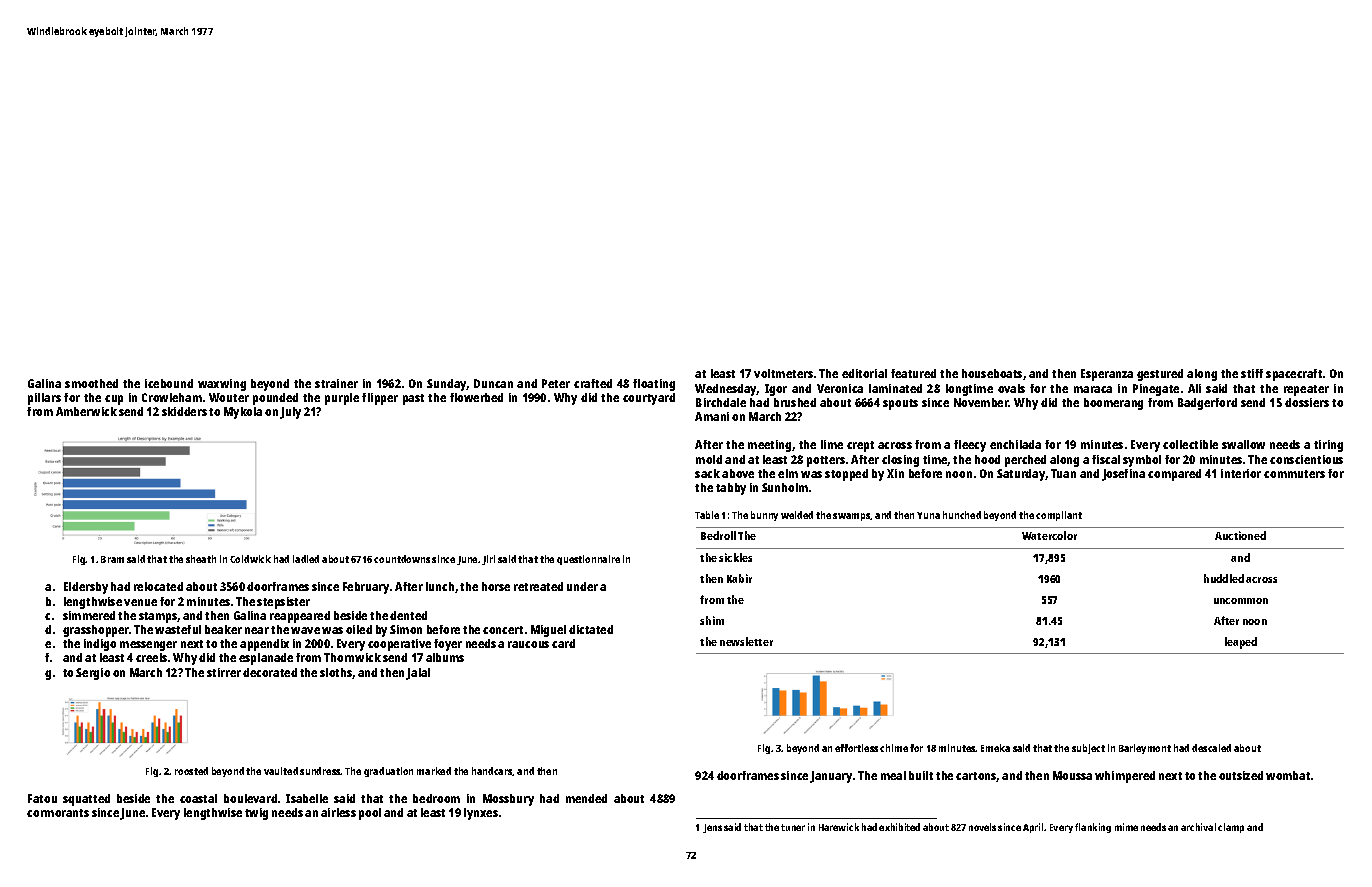  Describe the element at coordinates (1241, 601) in the screenshot. I see `uncommon` at that location.
